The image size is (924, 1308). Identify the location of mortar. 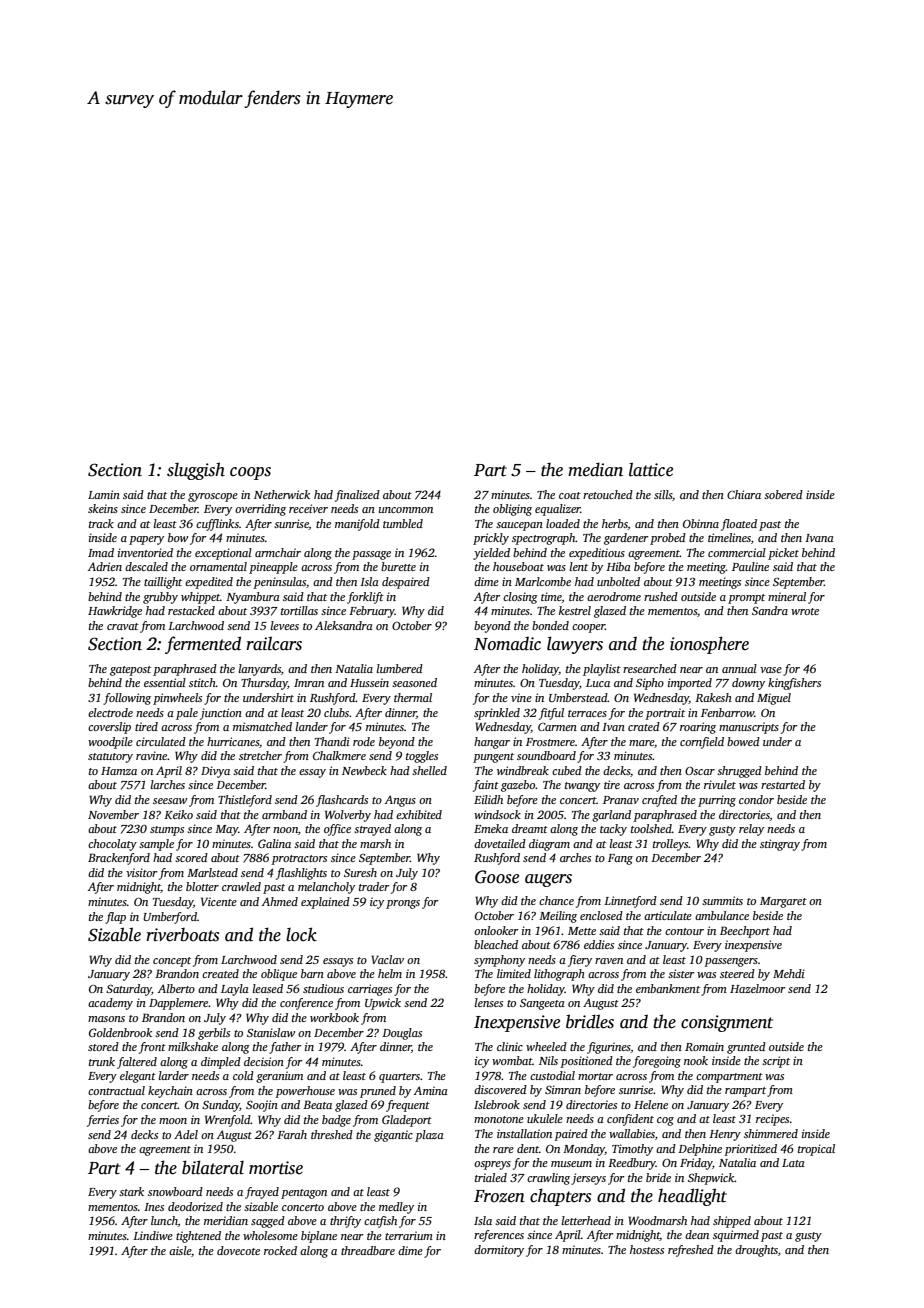
(595, 1076).
